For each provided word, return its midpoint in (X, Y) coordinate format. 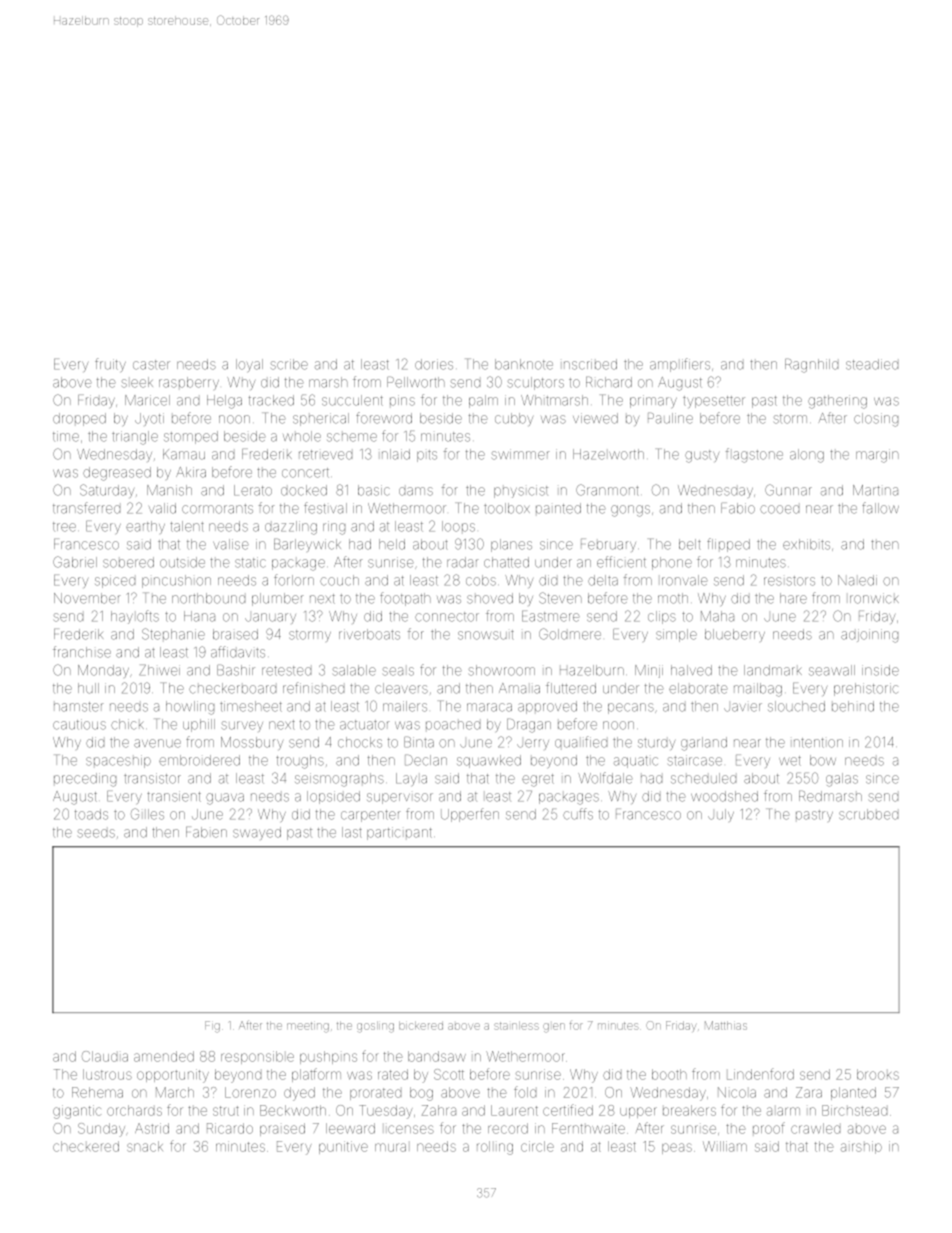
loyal (249, 365)
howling (190, 708)
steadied (872, 364)
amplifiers (680, 365)
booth (669, 1074)
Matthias (726, 1025)
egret (538, 780)
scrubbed (868, 814)
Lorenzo (250, 1092)
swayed (257, 833)
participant (399, 833)
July (721, 815)
